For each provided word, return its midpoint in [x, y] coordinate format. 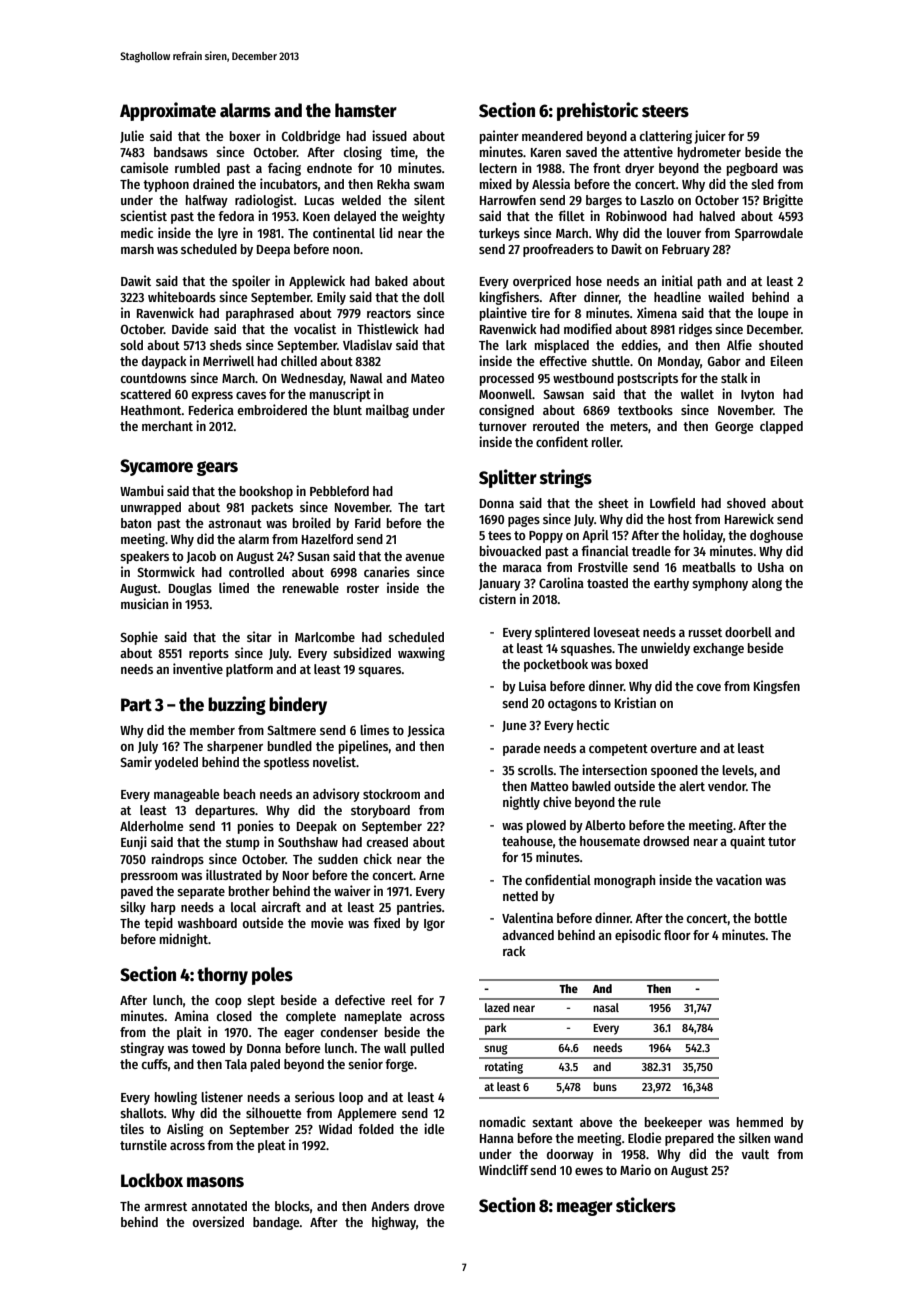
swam [429, 185]
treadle [651, 551]
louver [684, 233]
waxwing [421, 654]
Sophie [139, 638]
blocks [292, 1206]
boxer [245, 136]
